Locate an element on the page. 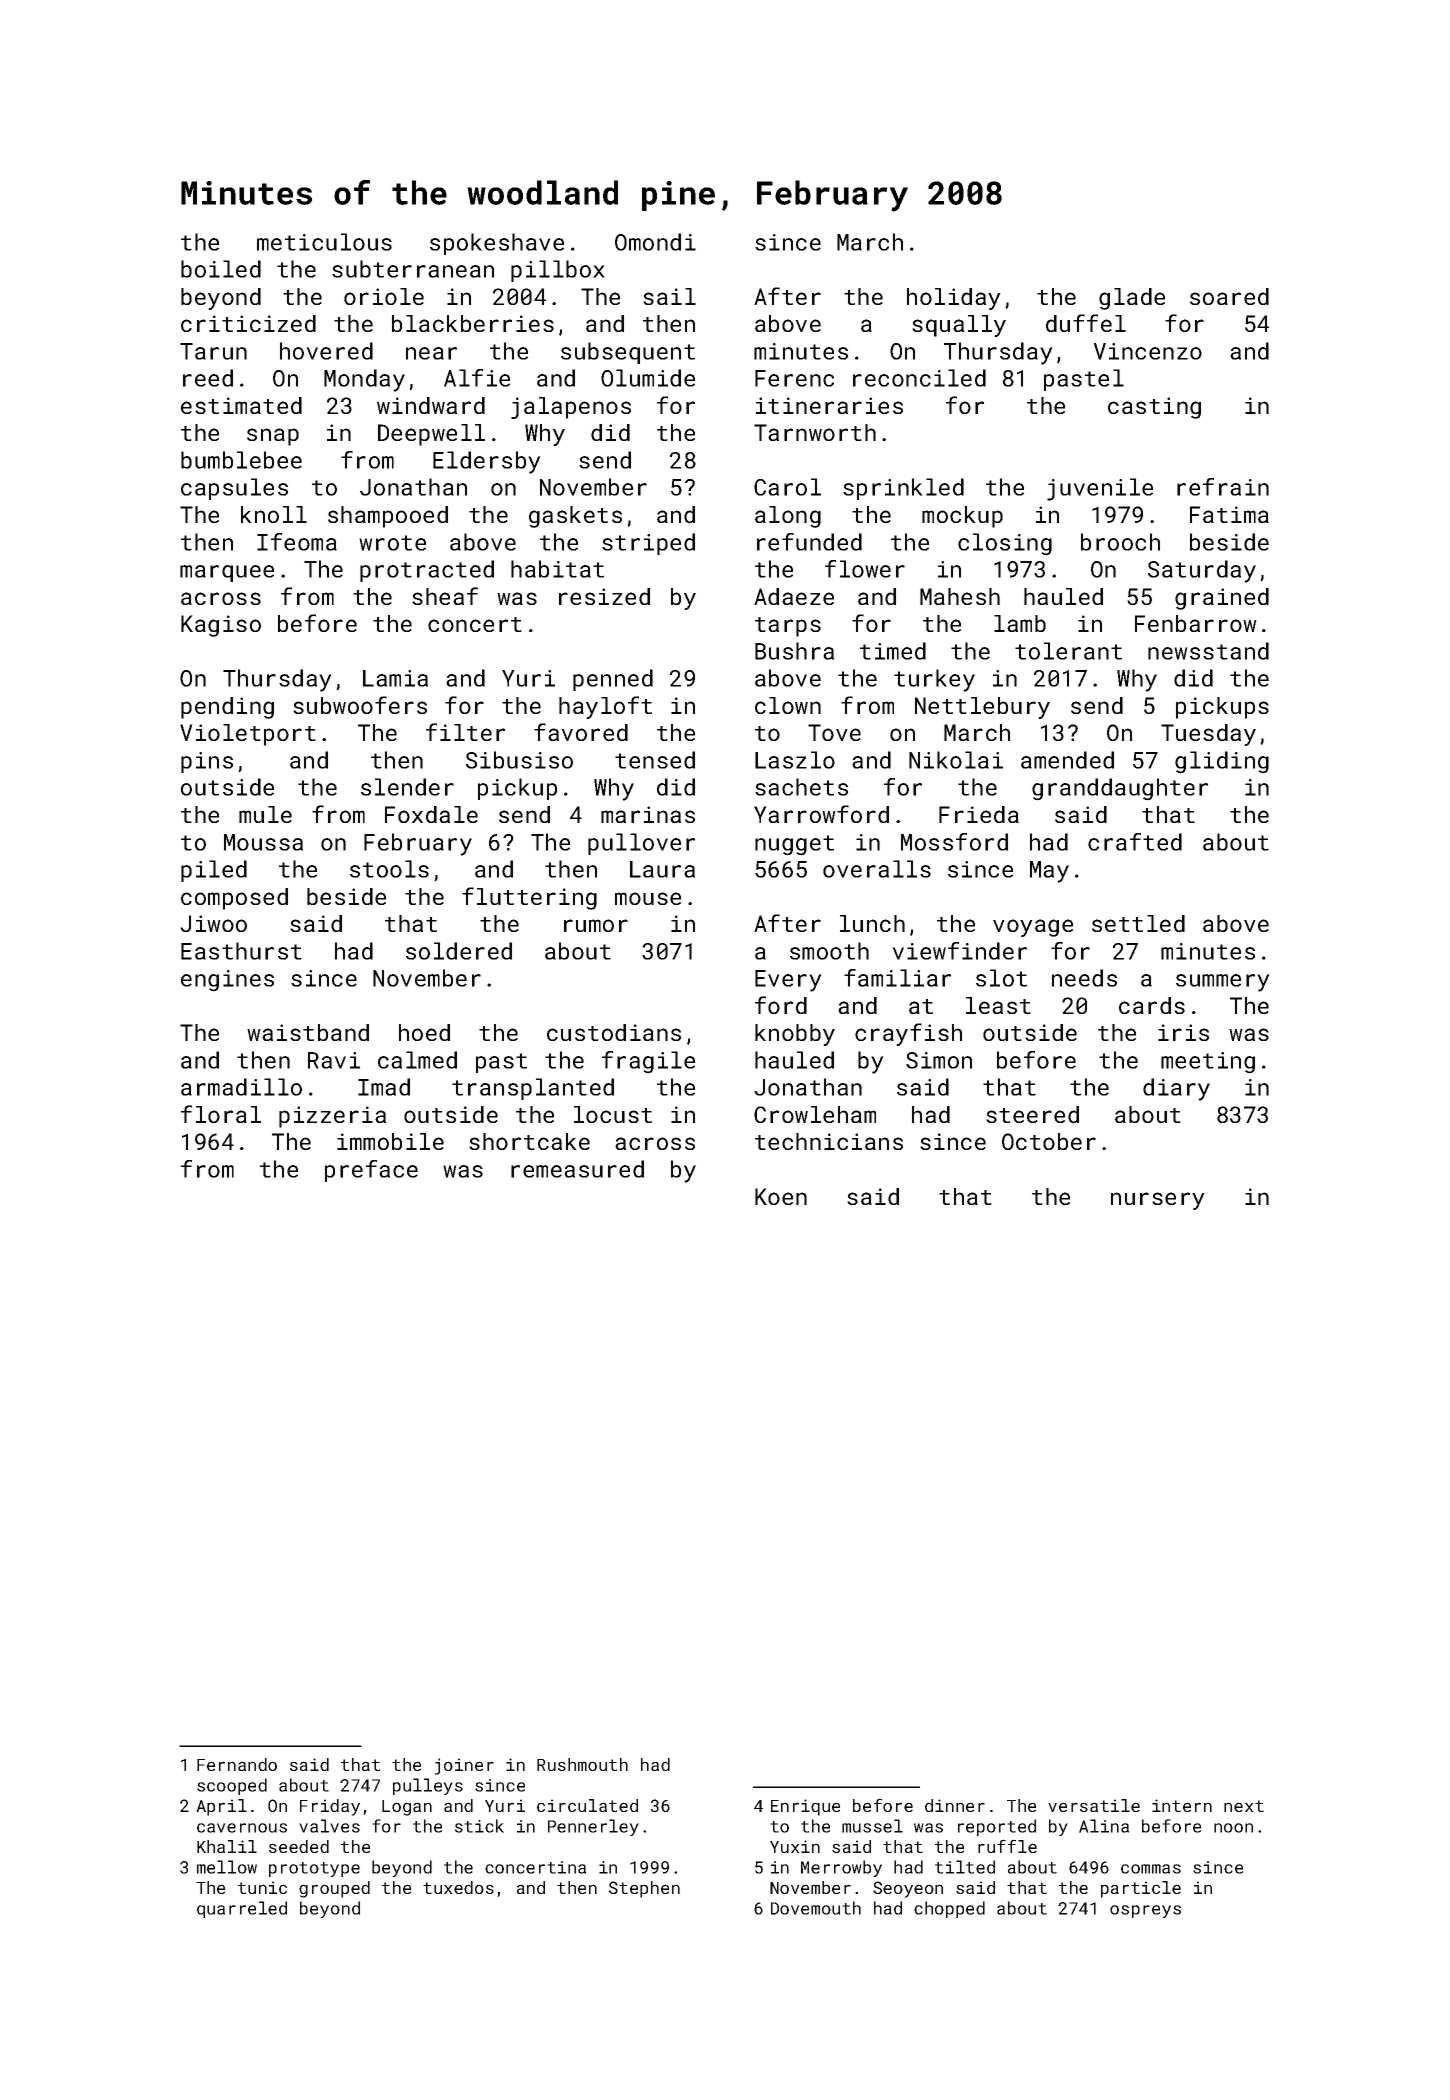 This page has height=2100, width=1450. nursery is located at coordinates (1158, 1201).
